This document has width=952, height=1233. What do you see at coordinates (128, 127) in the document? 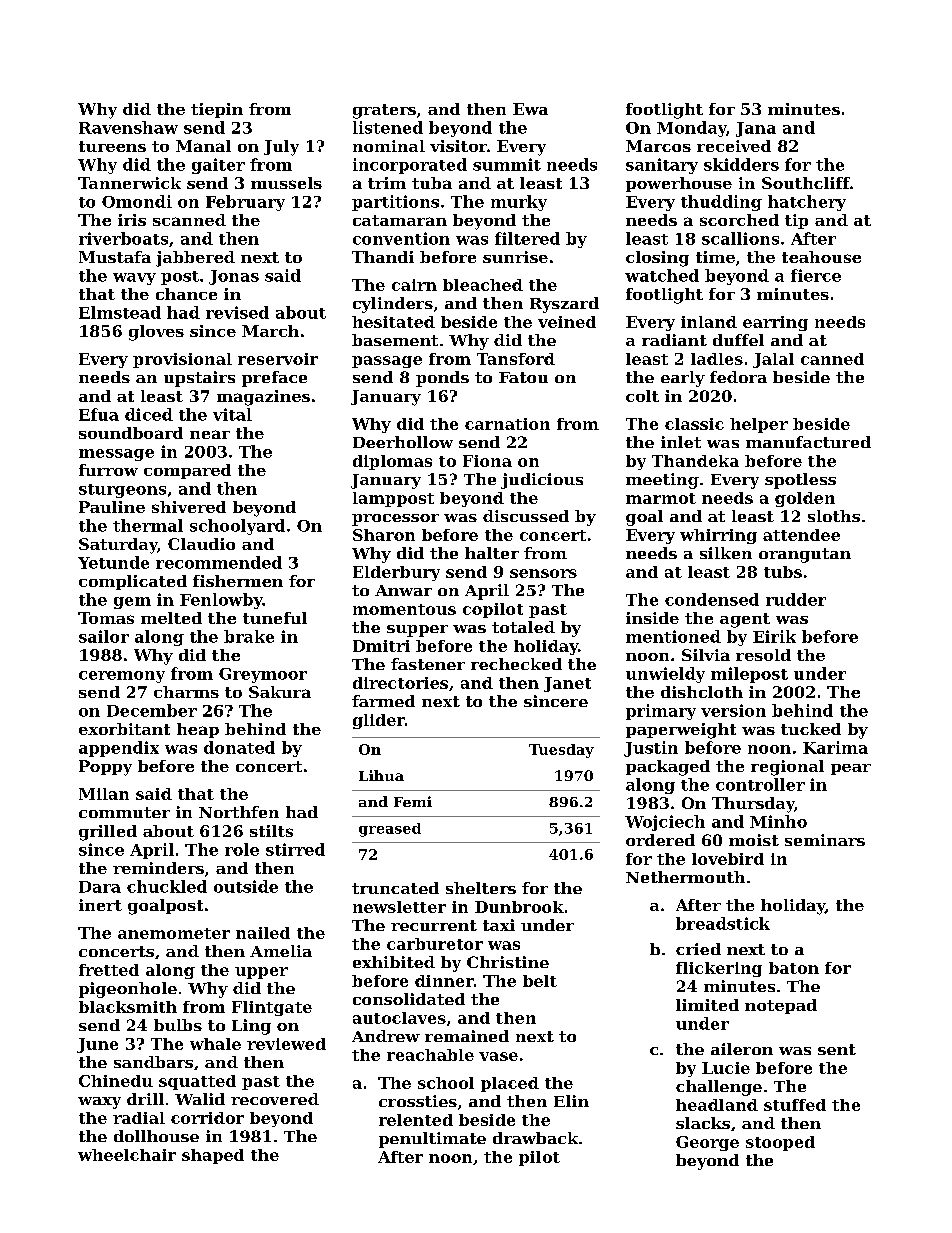
I see `Ravenshaw` at bounding box center [128, 127].
